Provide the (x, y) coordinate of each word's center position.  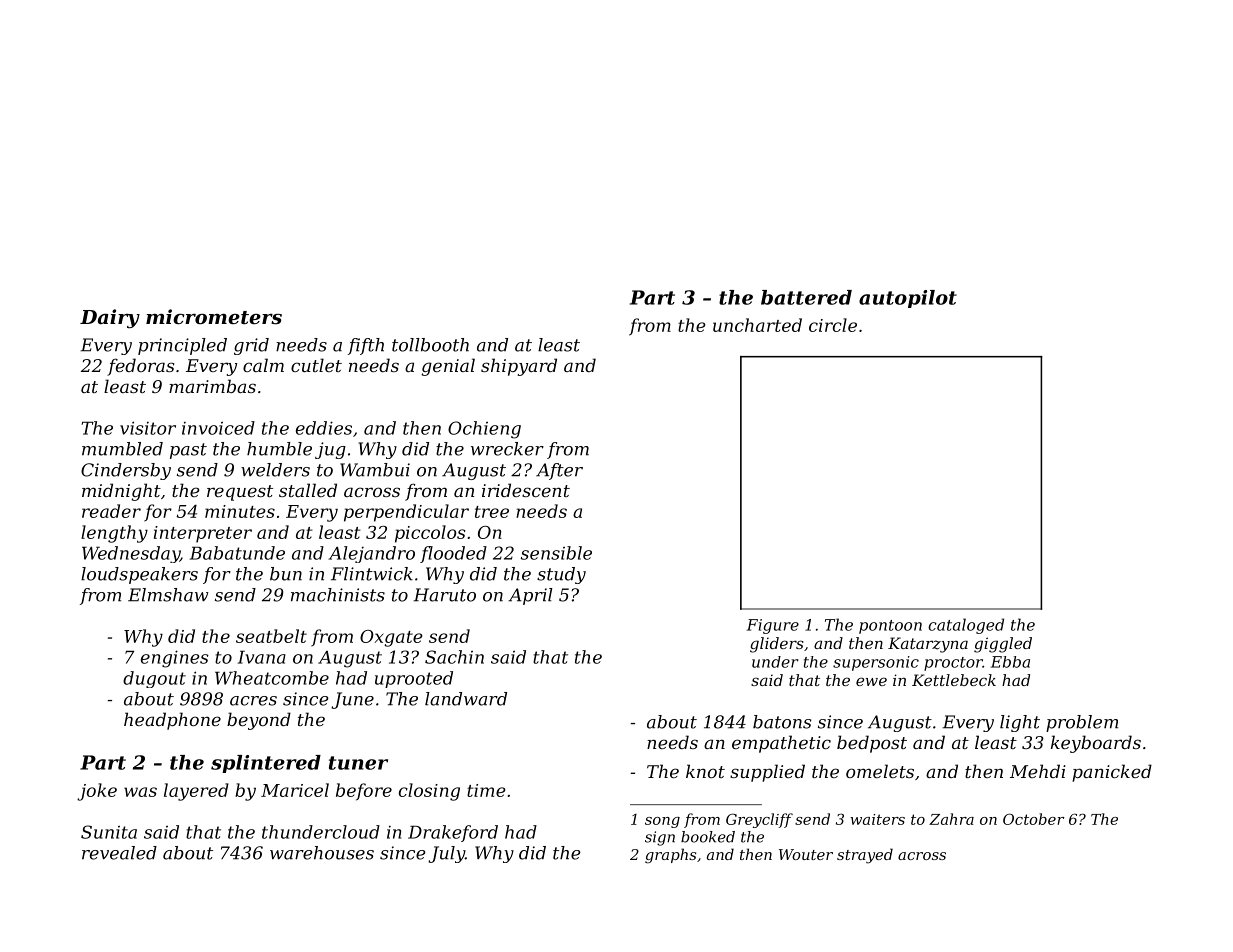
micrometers (214, 317)
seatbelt (271, 636)
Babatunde (237, 553)
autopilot (908, 299)
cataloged (966, 626)
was (140, 792)
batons (782, 722)
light (1020, 723)
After (559, 471)
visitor (148, 428)
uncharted (757, 325)
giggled (1003, 645)
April (530, 596)
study (561, 575)
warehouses (322, 853)
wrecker (507, 449)
